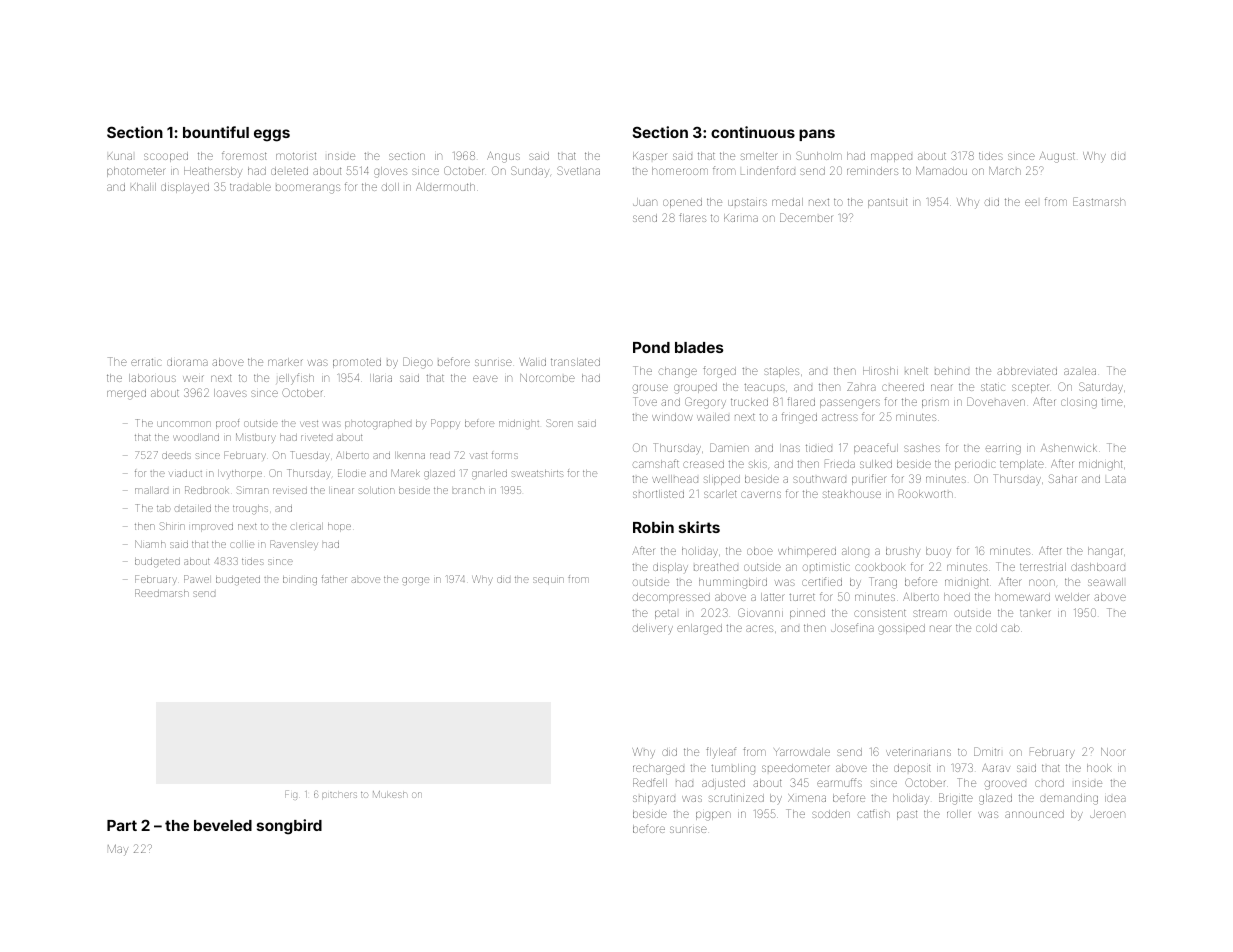 This screenshot has height=952, width=1233. What do you see at coordinates (721, 753) in the screenshot?
I see `flyleaf` at bounding box center [721, 753].
